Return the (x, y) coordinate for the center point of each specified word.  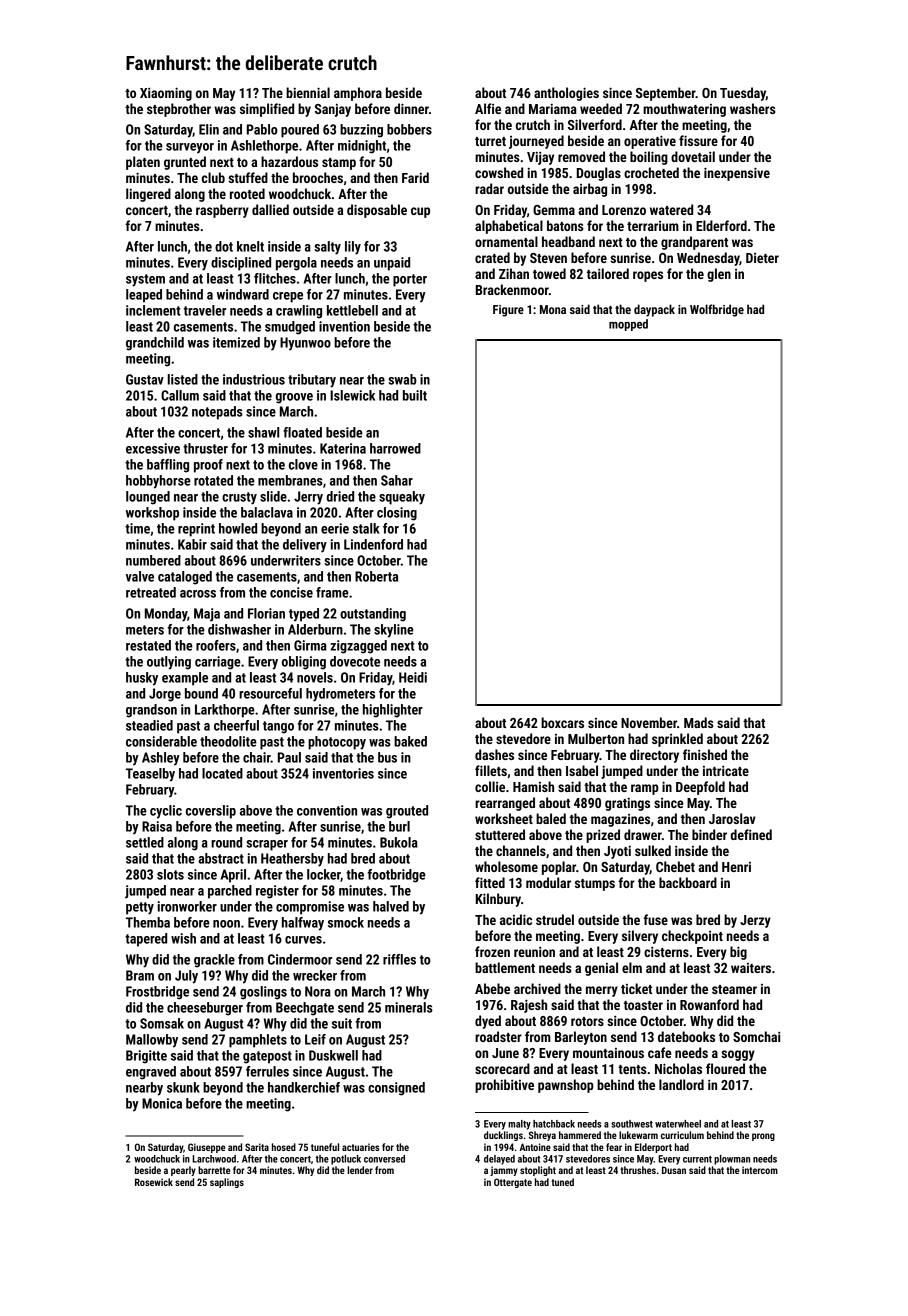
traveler (205, 310)
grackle (214, 961)
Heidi (413, 677)
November (649, 722)
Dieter (762, 258)
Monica (162, 1103)
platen (143, 163)
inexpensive (737, 174)
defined (751, 834)
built (415, 395)
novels (315, 677)
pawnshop (566, 1086)
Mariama (553, 109)
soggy (738, 1055)
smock (346, 922)
